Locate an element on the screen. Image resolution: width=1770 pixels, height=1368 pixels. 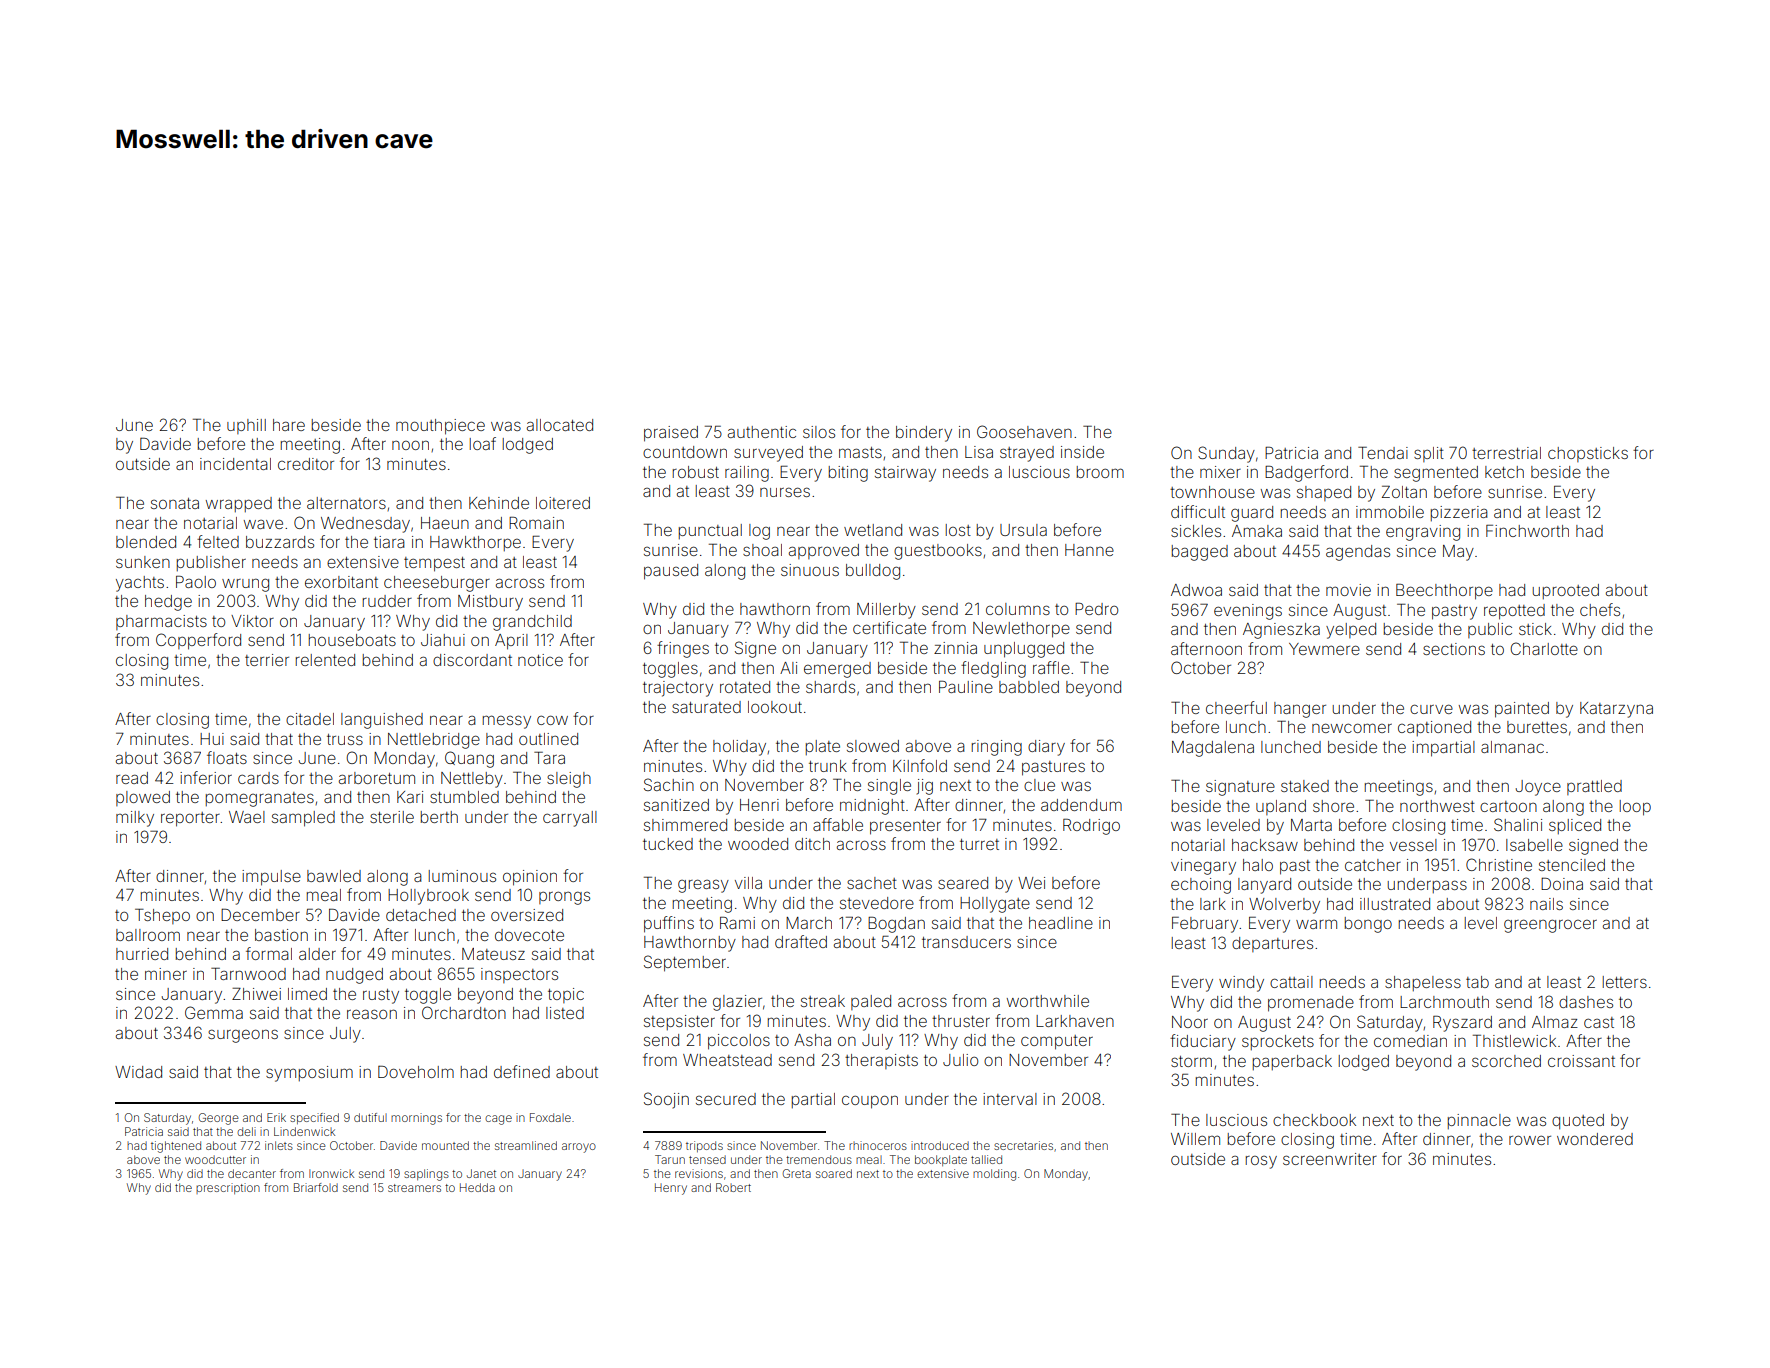
terrestrial is located at coordinates (1506, 453).
